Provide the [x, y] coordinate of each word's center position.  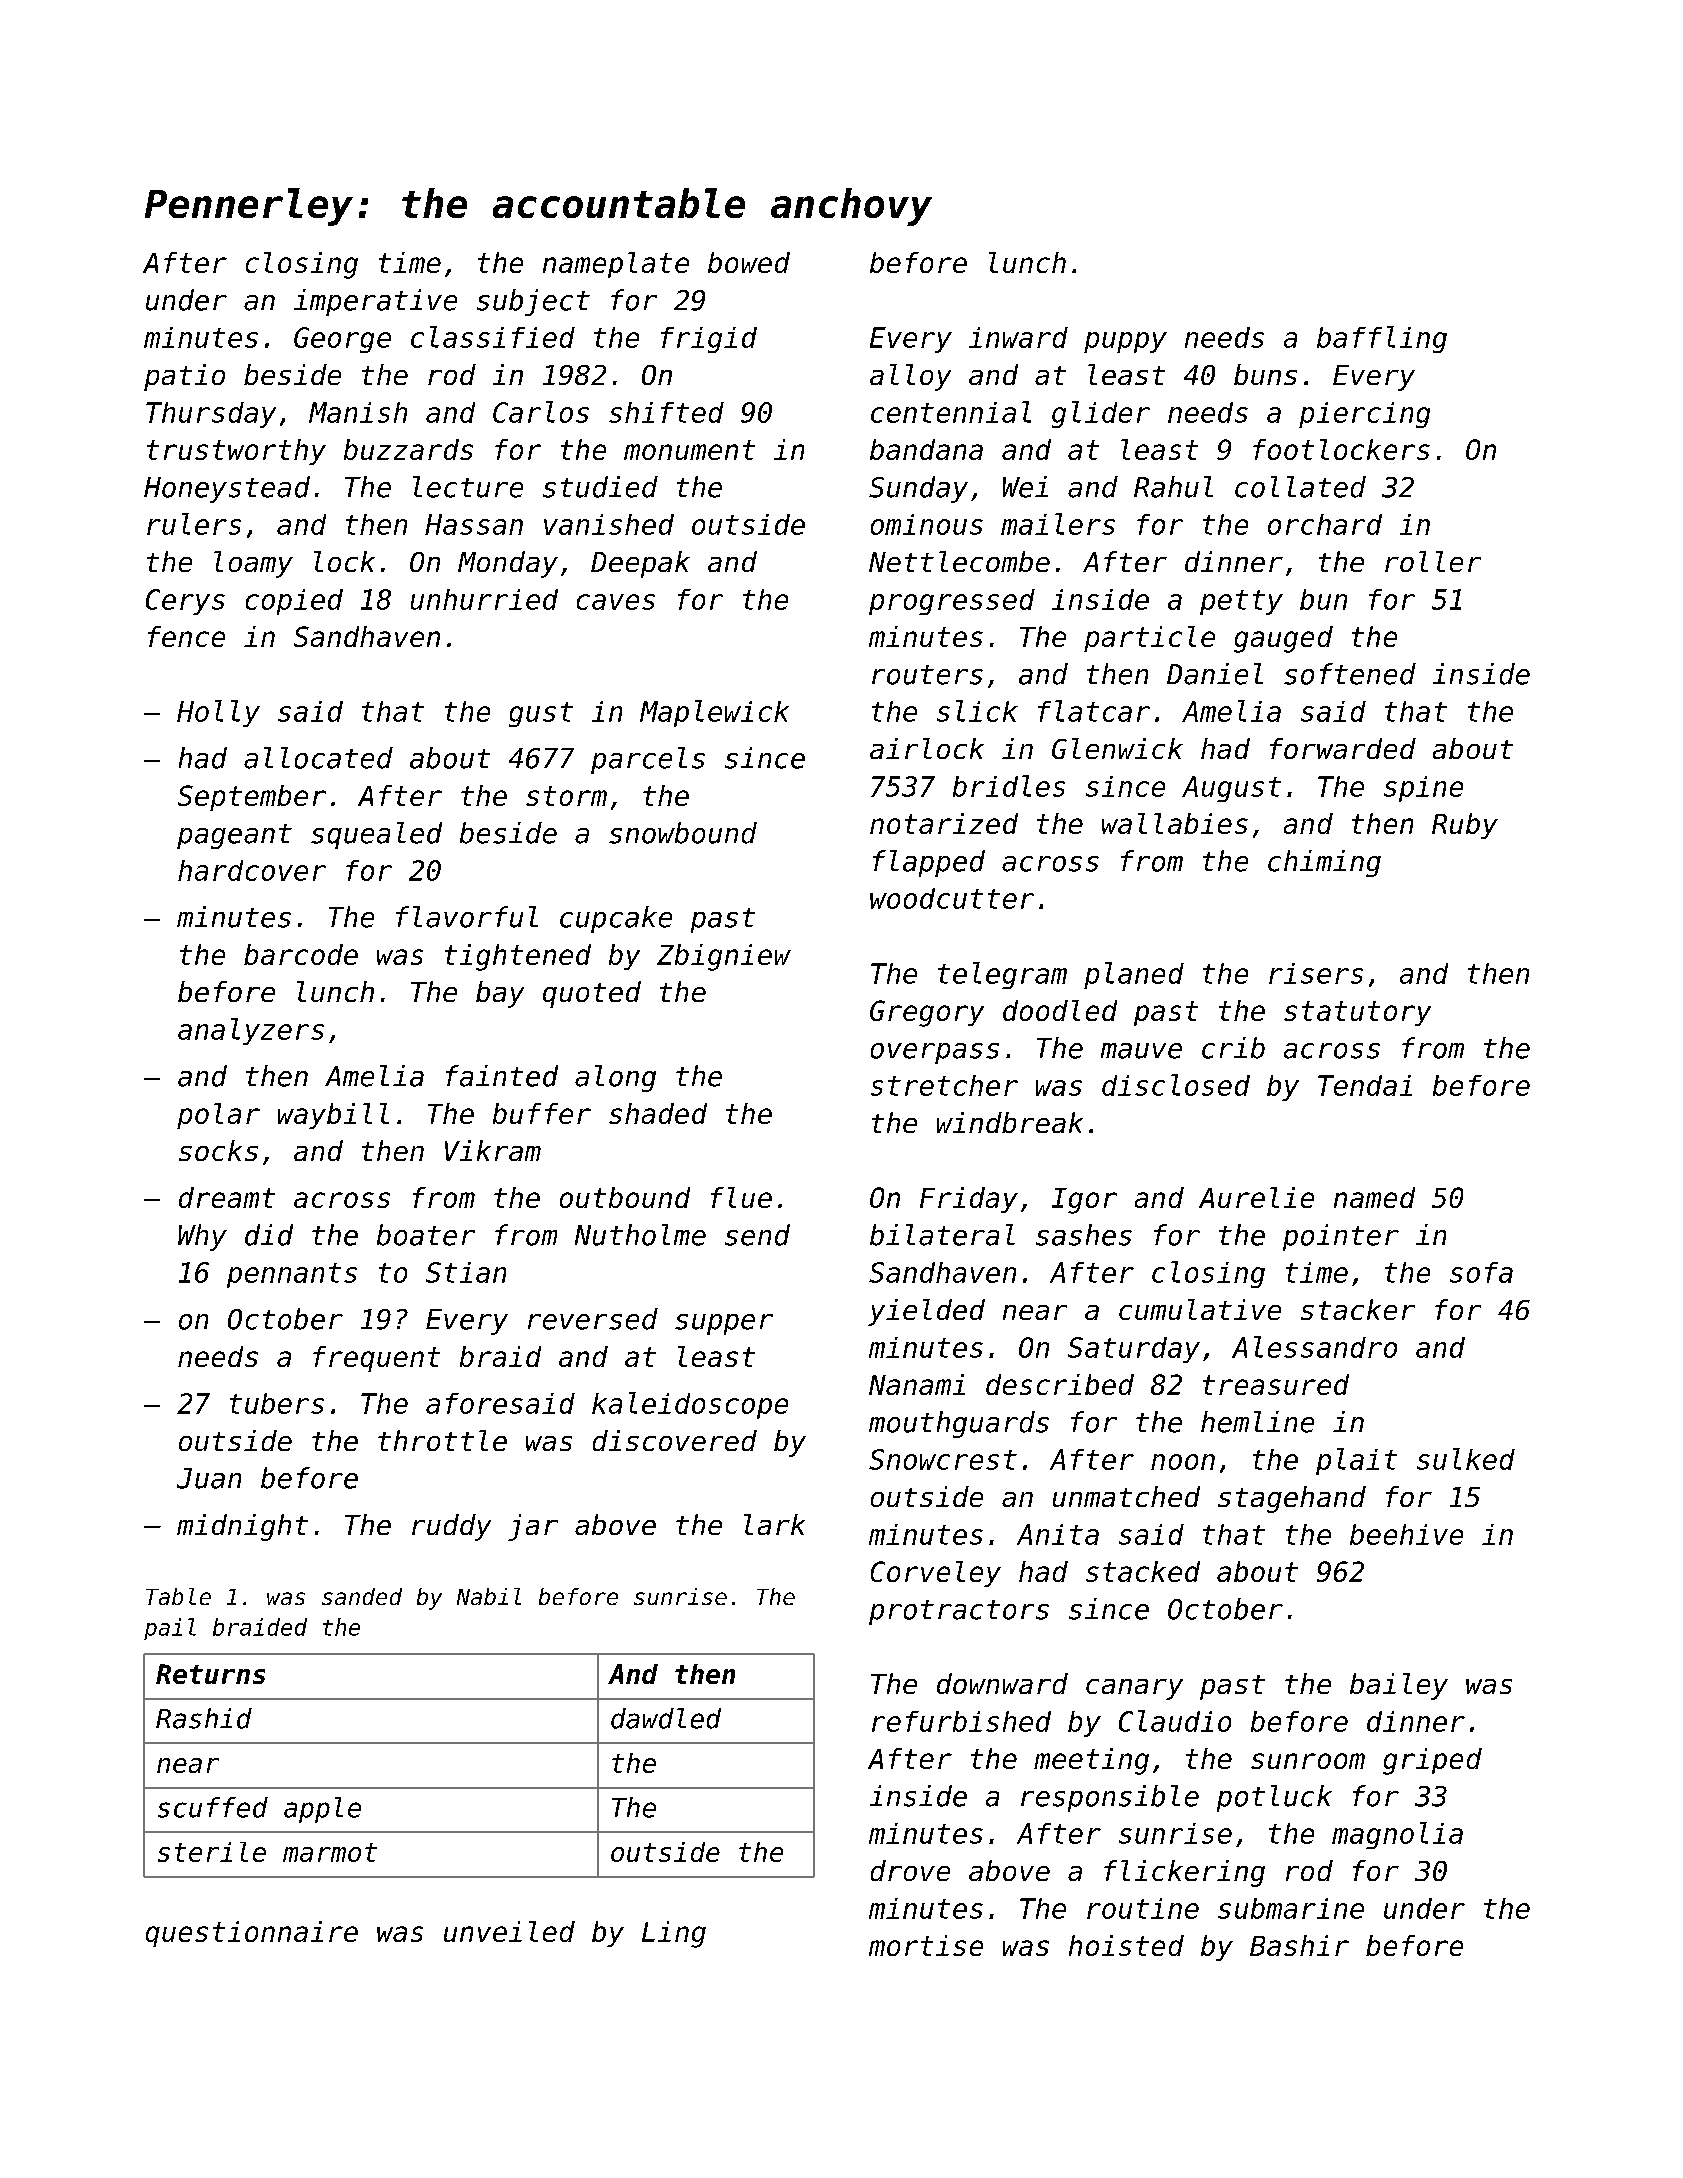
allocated [318, 758]
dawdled [666, 1718]
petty [1241, 602]
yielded [926, 1312]
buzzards [408, 449]
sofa [1481, 1272]
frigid [709, 340]
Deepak [640, 564]
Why [202, 1237]
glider [1101, 414]
